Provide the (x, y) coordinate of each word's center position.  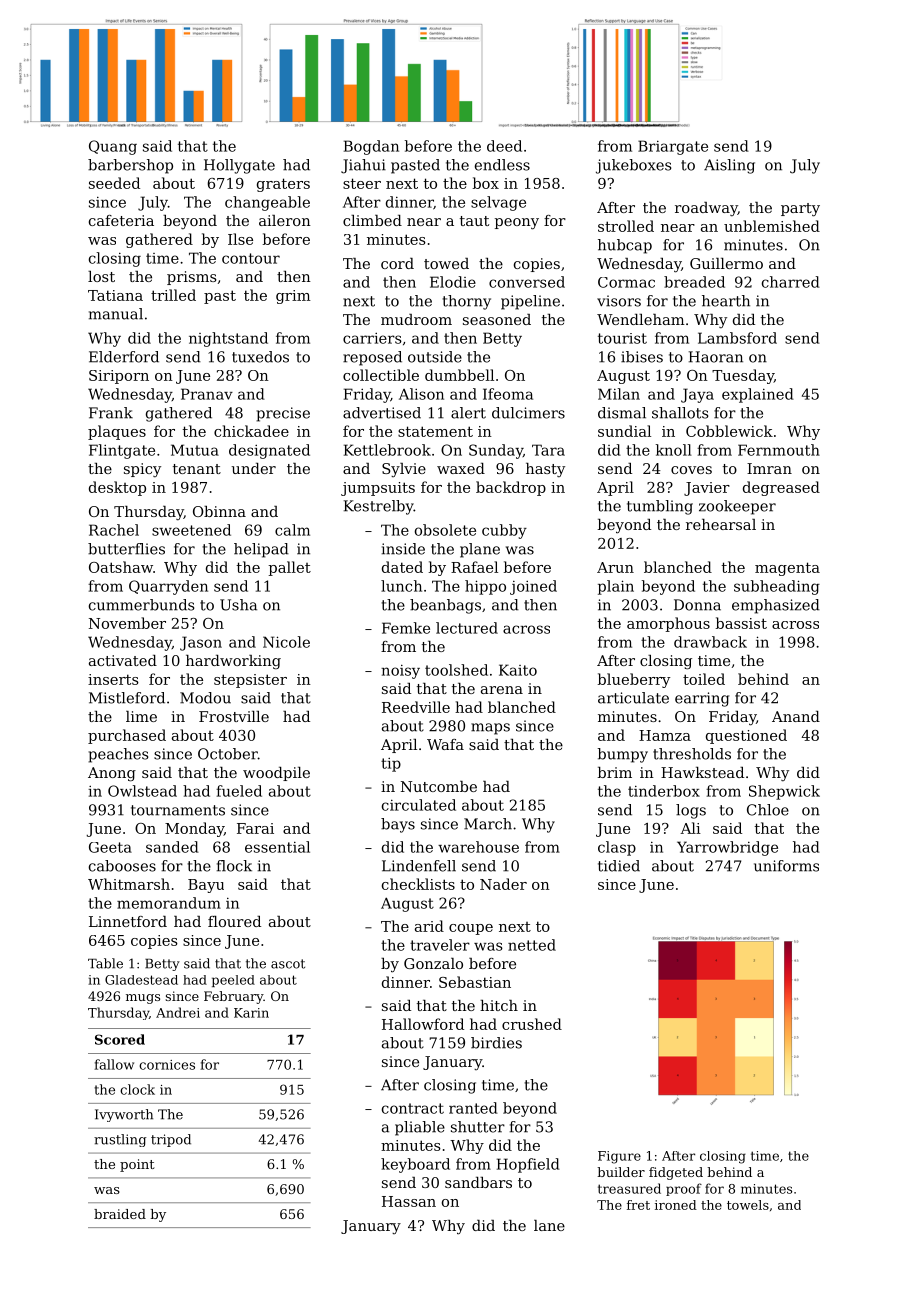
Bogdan (371, 147)
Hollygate (239, 166)
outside (435, 357)
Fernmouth (779, 450)
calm (292, 530)
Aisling (729, 166)
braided (120, 1214)
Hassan (409, 1201)
